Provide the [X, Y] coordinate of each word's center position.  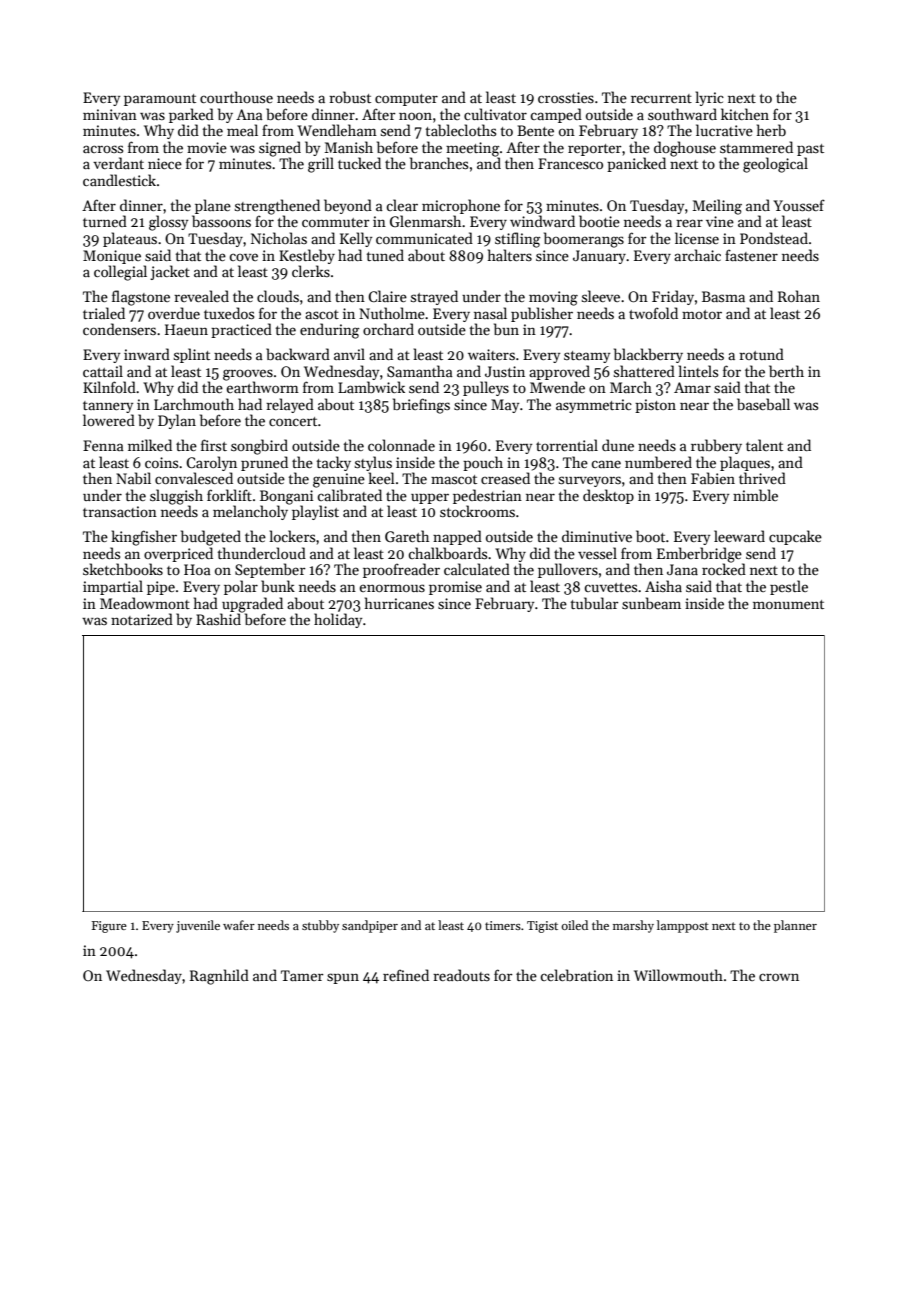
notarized [142, 619]
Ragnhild [219, 977]
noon [415, 116]
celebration [576, 975]
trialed [104, 313]
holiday [338, 620]
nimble [755, 495]
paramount [160, 100]
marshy [633, 926]
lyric [710, 98]
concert [293, 421]
